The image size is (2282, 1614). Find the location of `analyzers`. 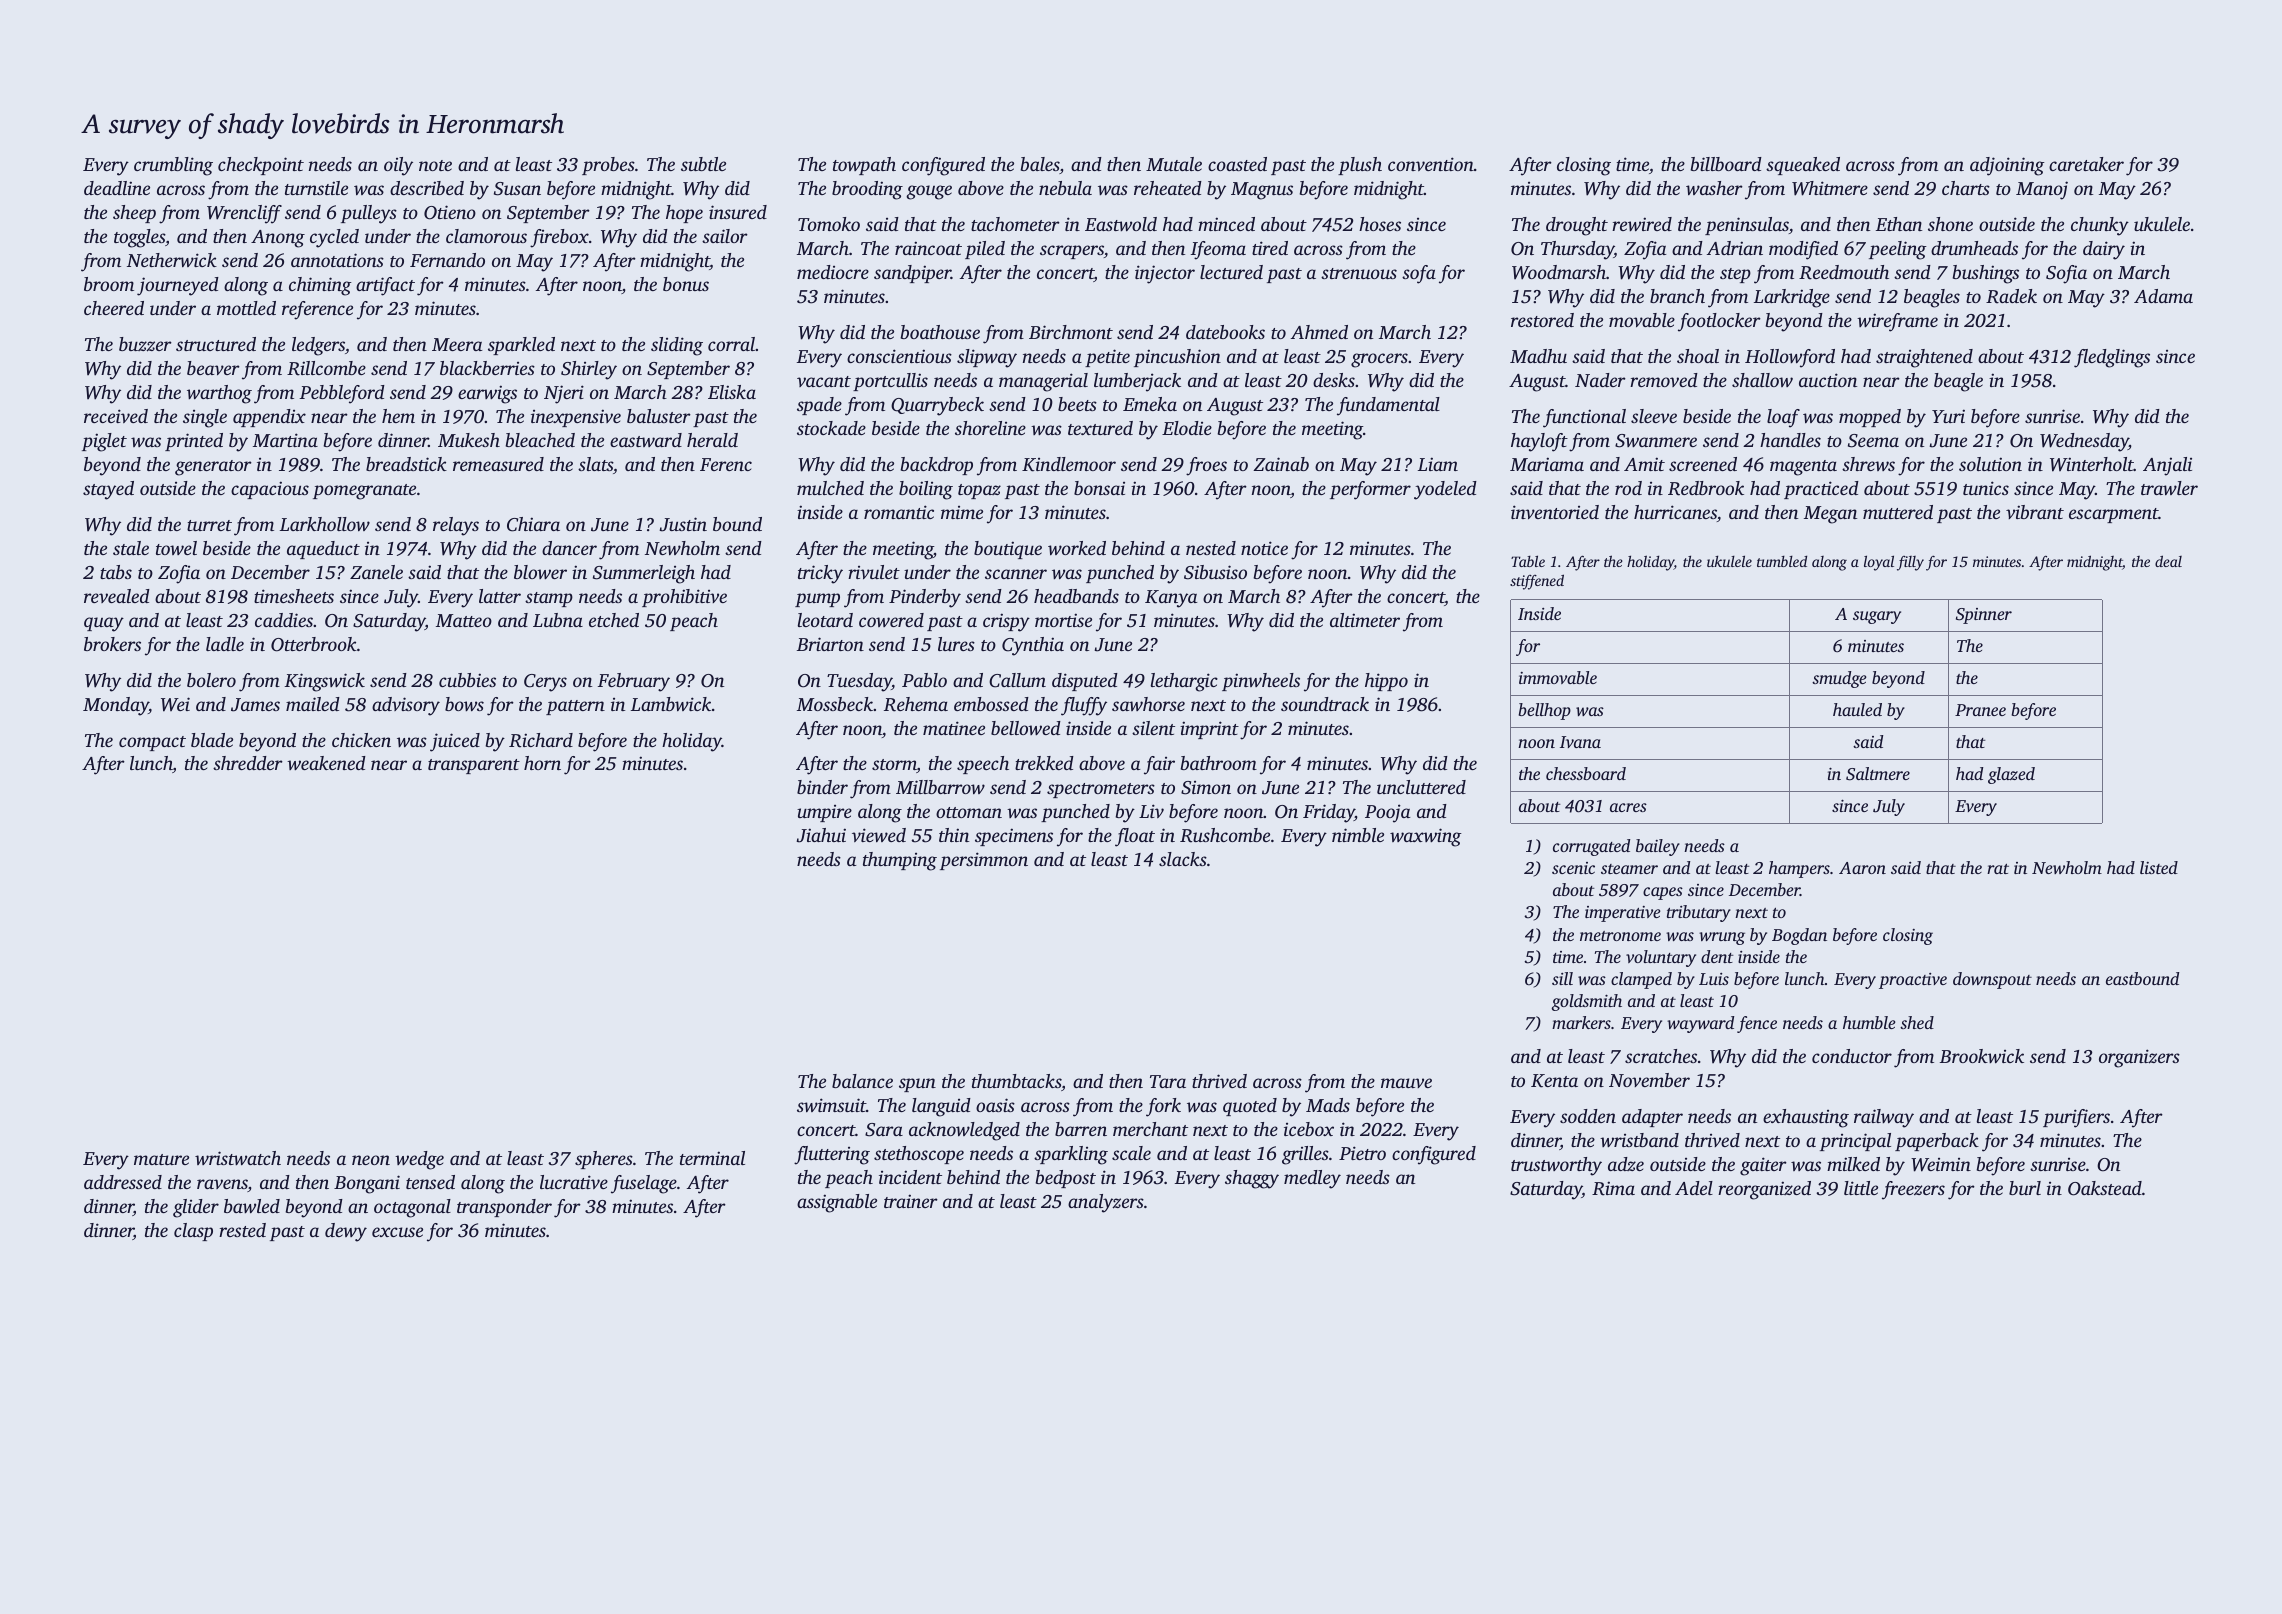

analyzers is located at coordinates (1106, 1203).
